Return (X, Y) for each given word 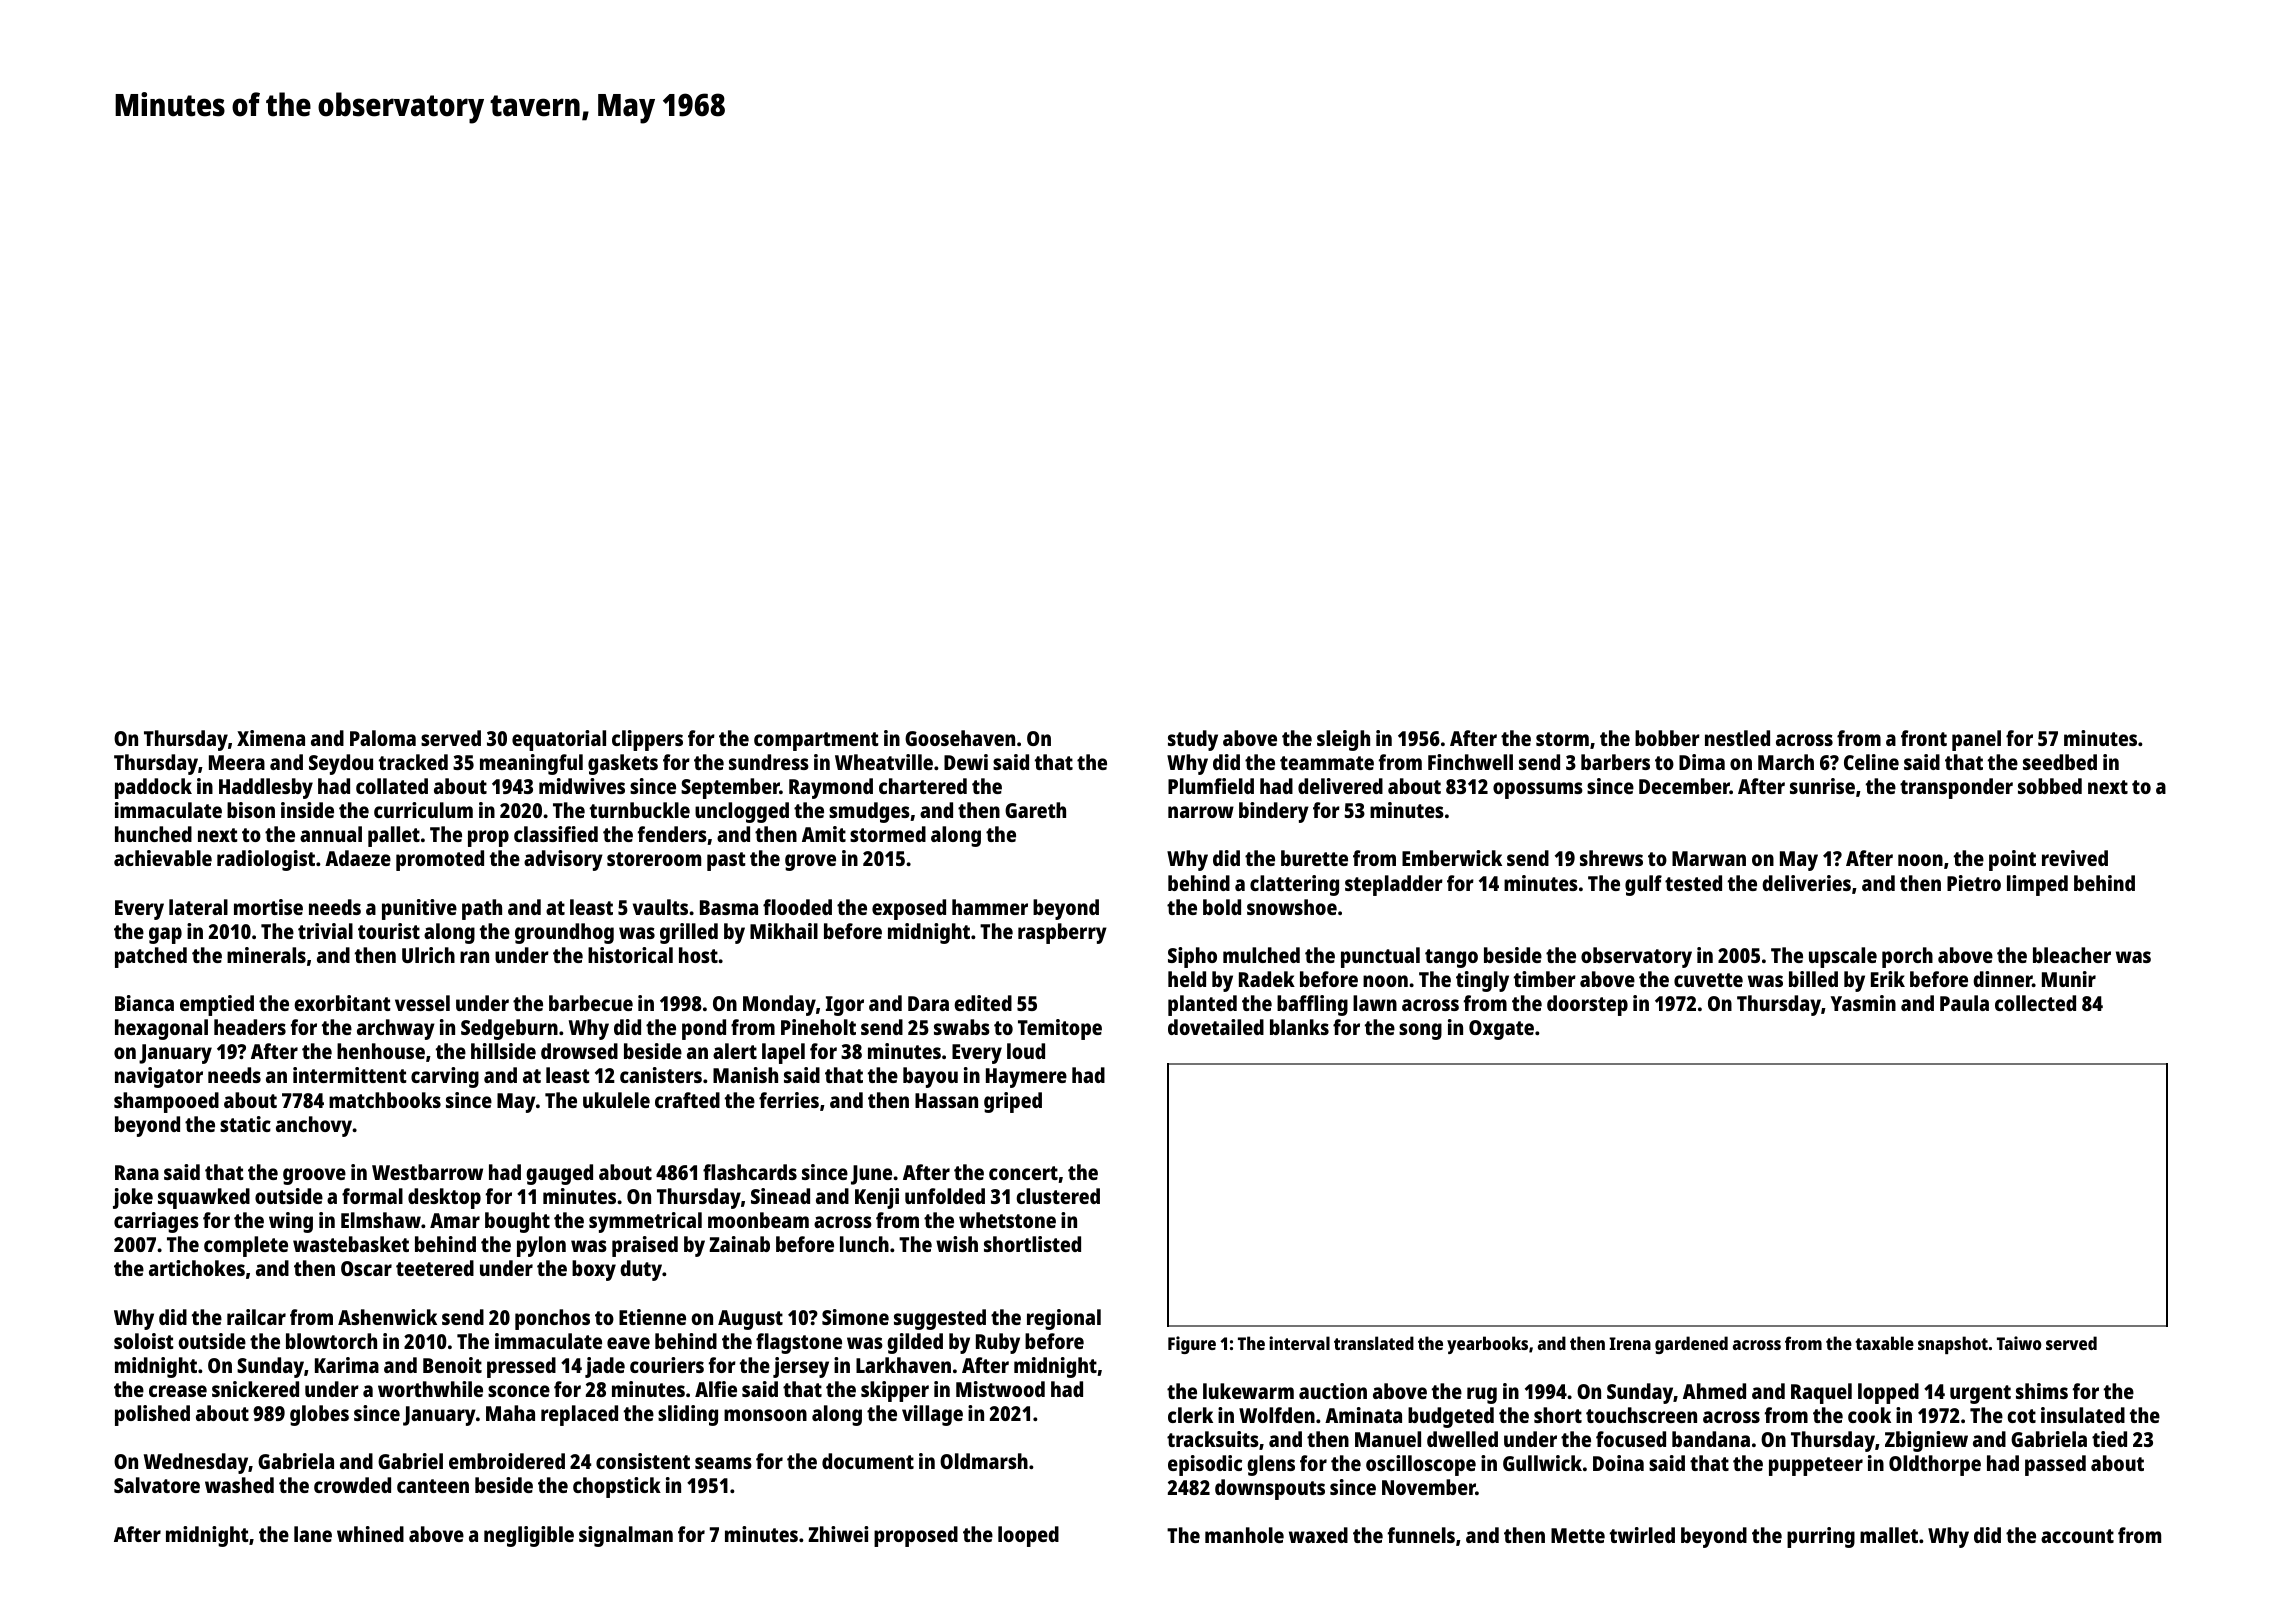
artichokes (197, 1268)
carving (445, 1077)
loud (1026, 1051)
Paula (1964, 1003)
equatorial (559, 740)
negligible (529, 1536)
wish (957, 1244)
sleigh (1343, 740)
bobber (1667, 738)
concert (1023, 1173)
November (1429, 1487)
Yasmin (1863, 1003)
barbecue (591, 1003)
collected (2035, 1003)
